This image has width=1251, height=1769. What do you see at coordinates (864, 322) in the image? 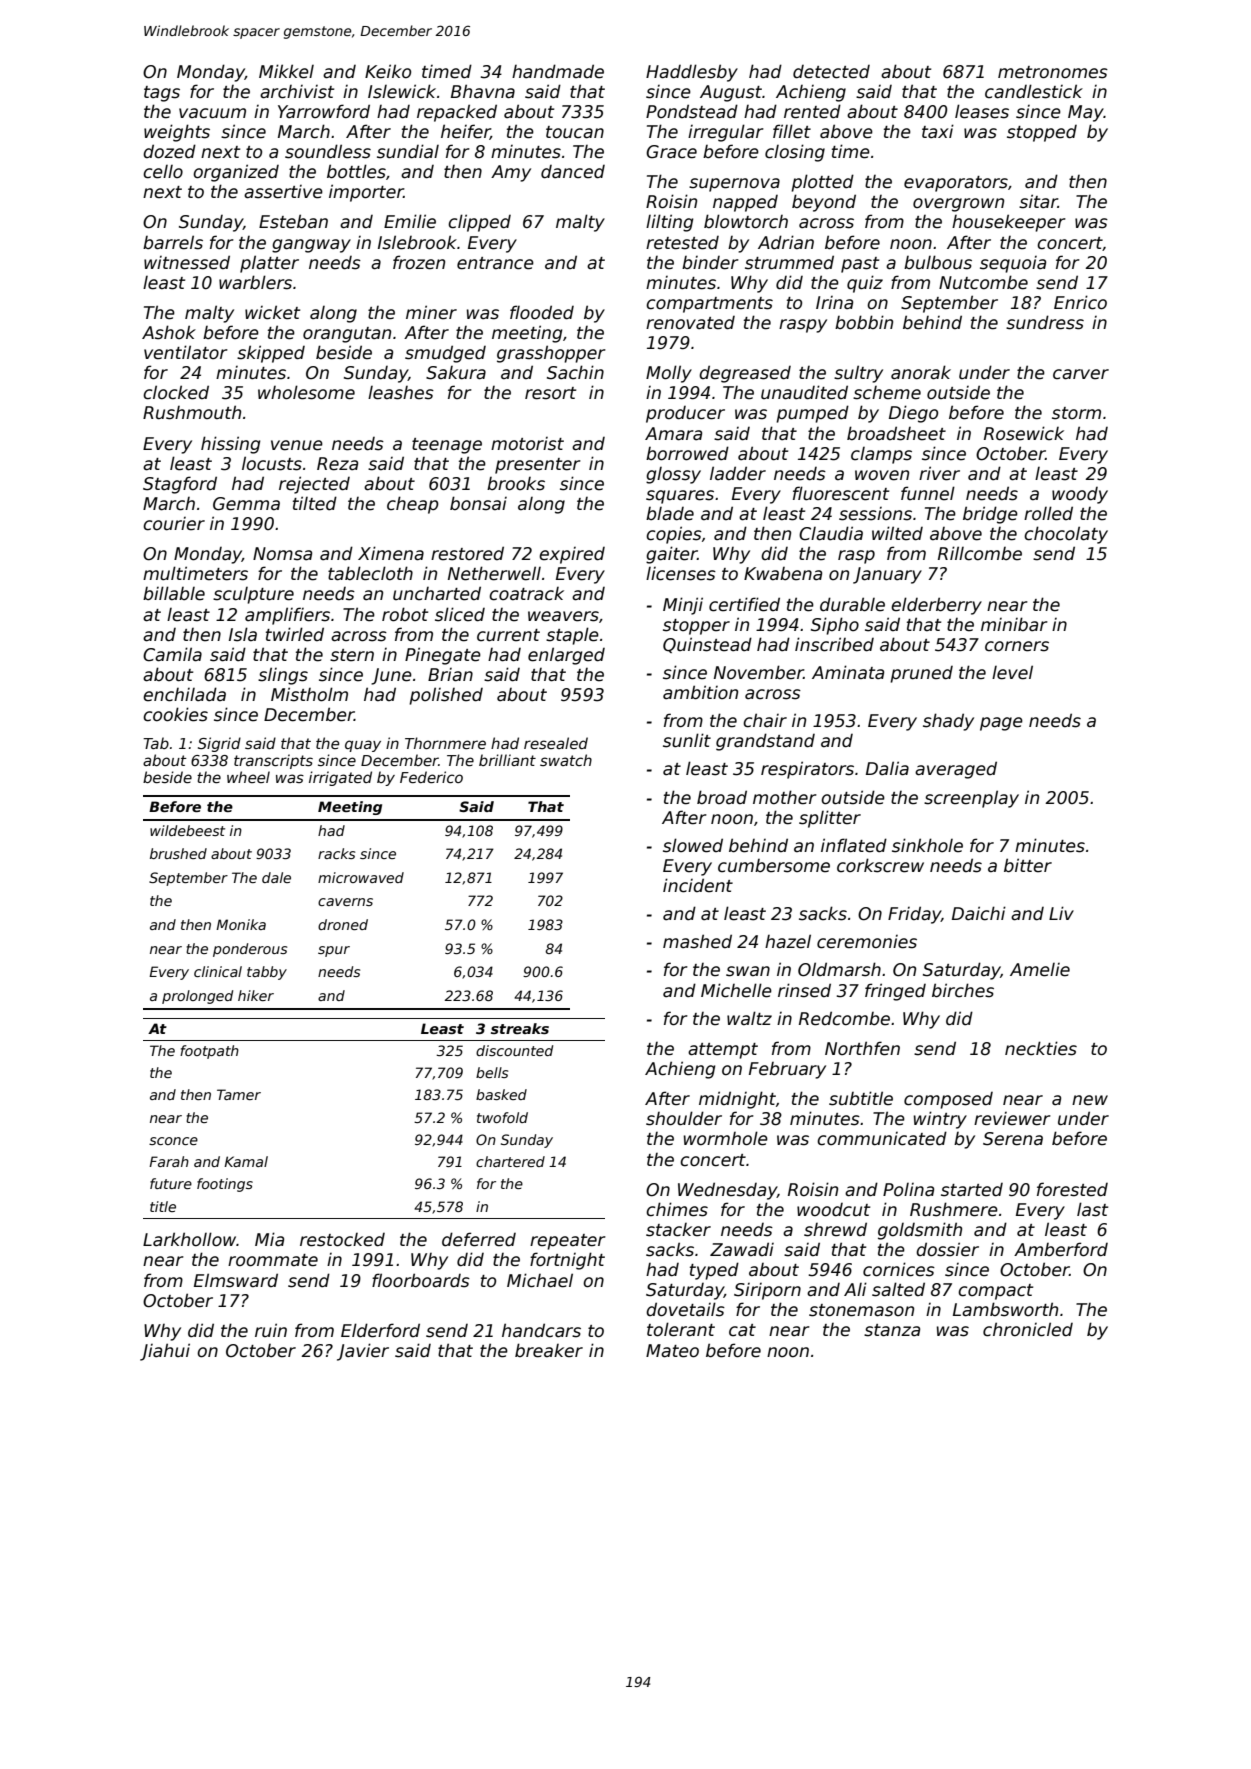
I see `bobbin` at bounding box center [864, 322].
